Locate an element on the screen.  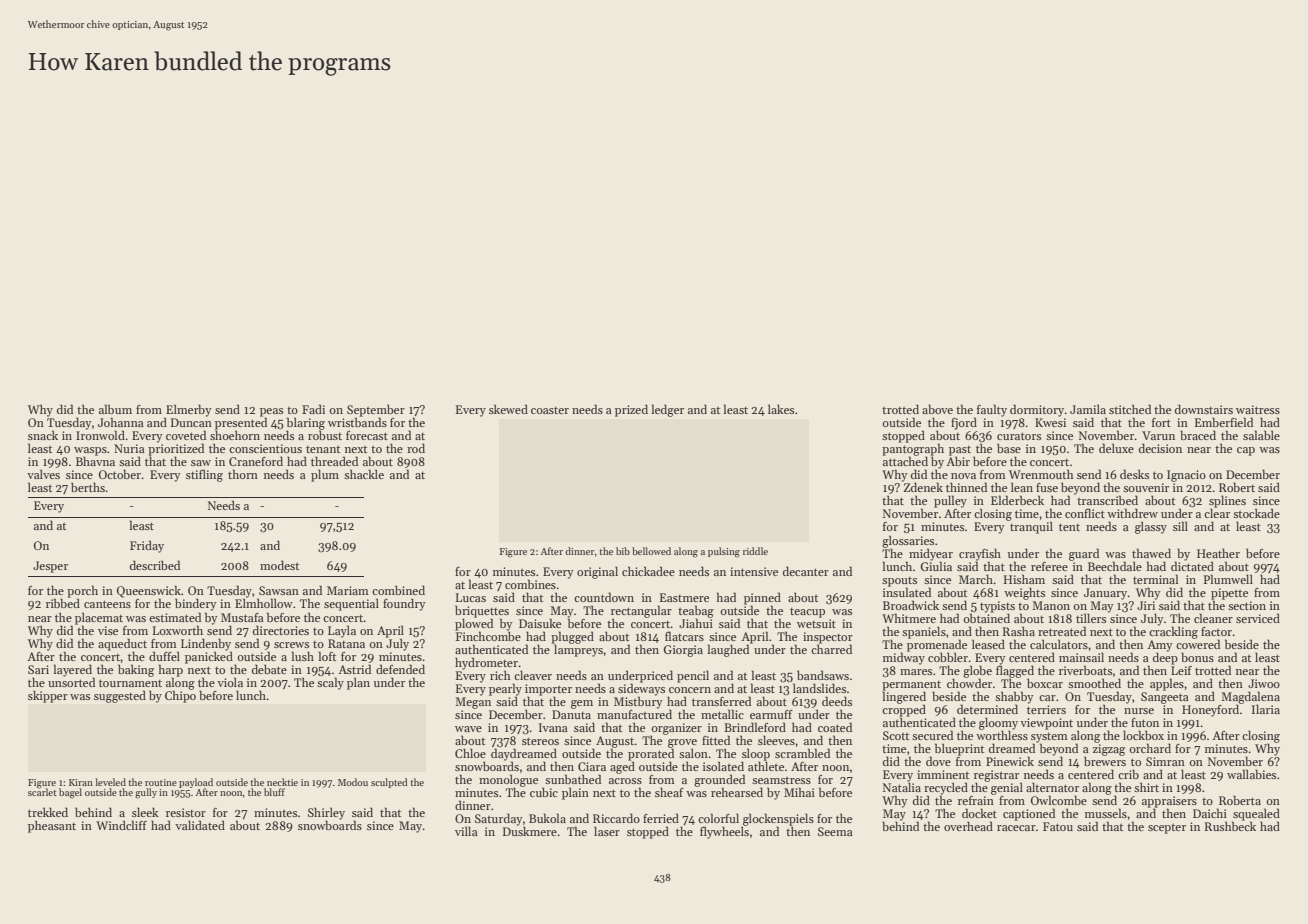
Kwesi is located at coordinates (1050, 422).
